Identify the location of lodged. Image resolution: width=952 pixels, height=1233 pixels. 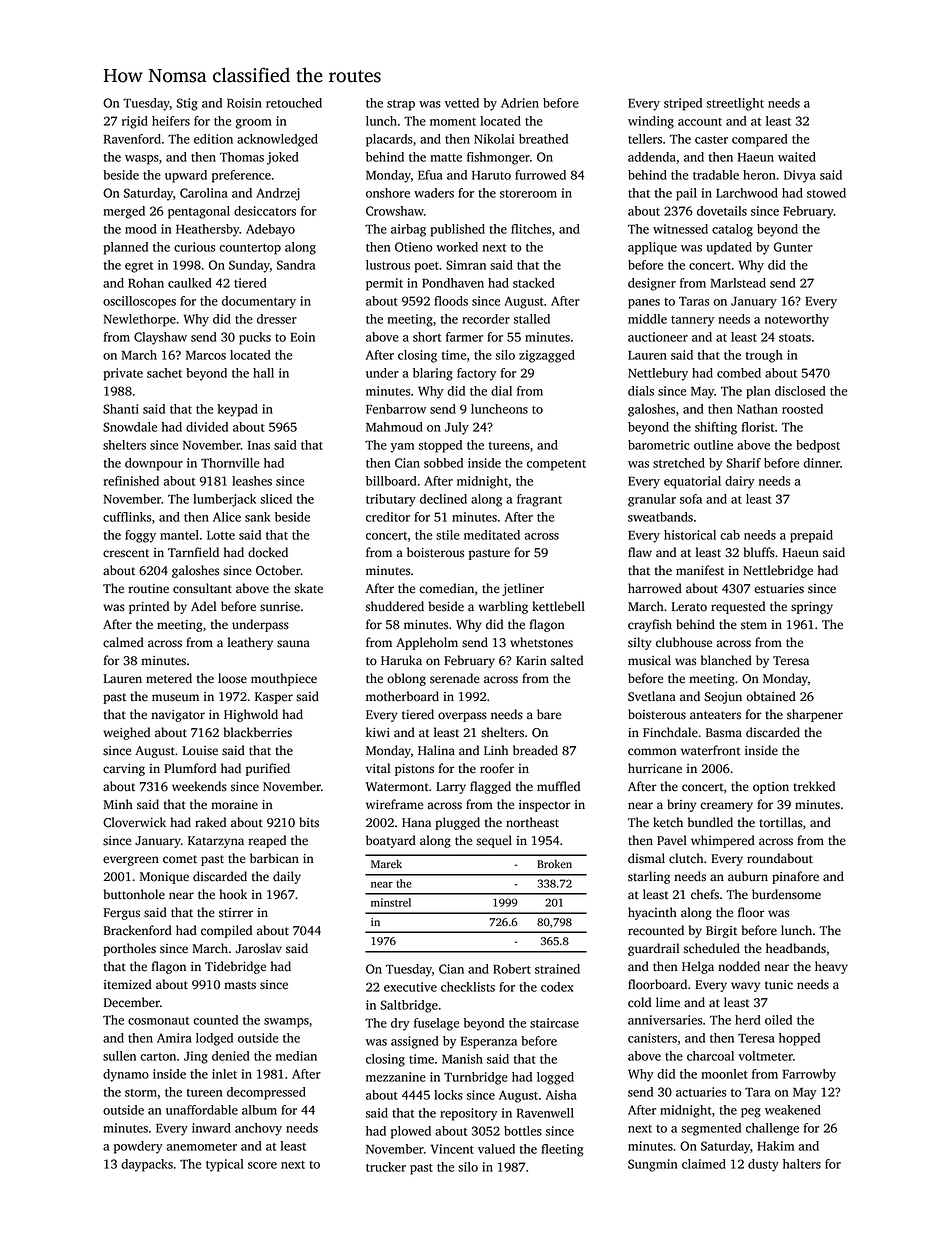
(214, 1039).
